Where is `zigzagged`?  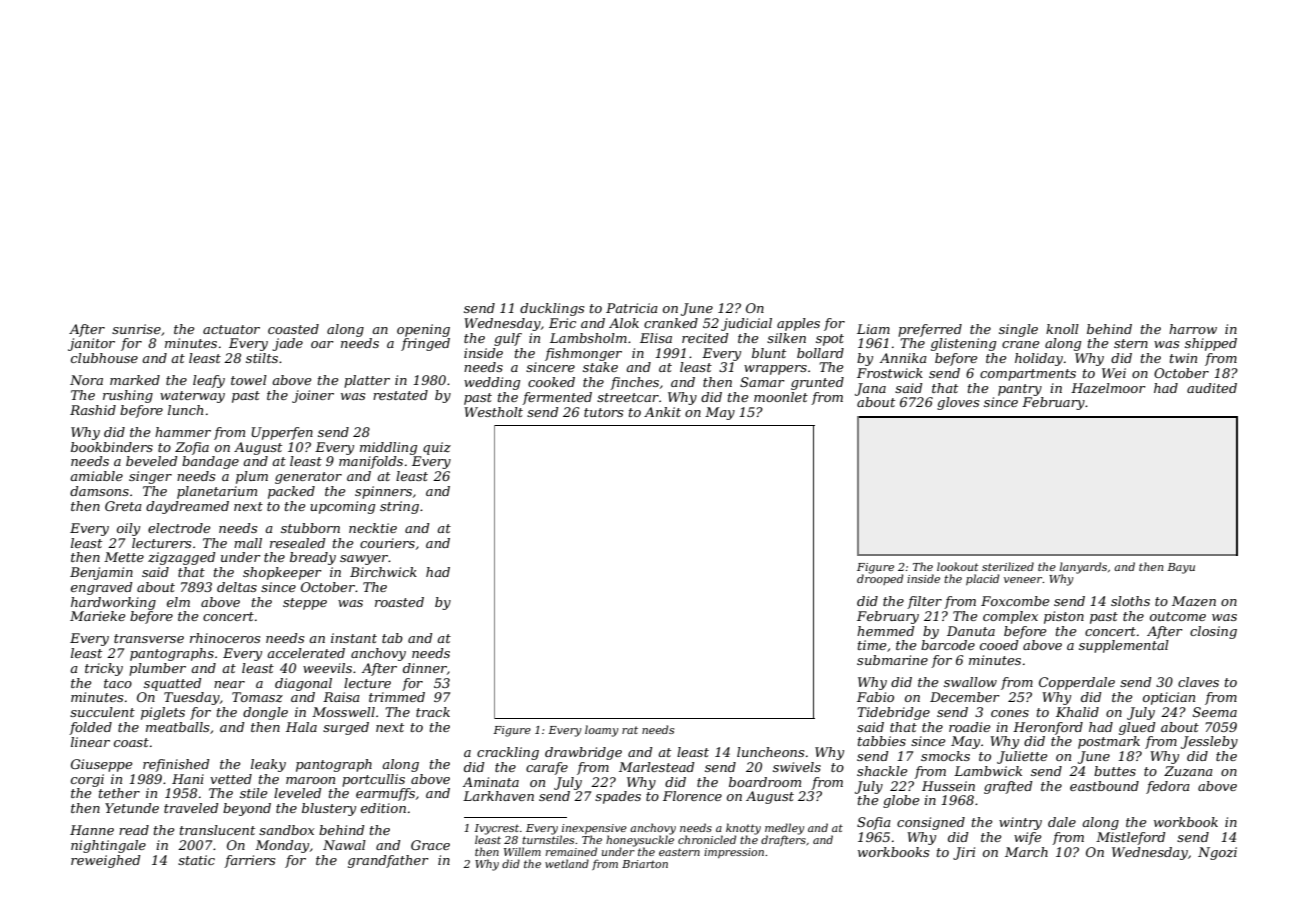
zigzagged is located at coordinates (181, 558).
